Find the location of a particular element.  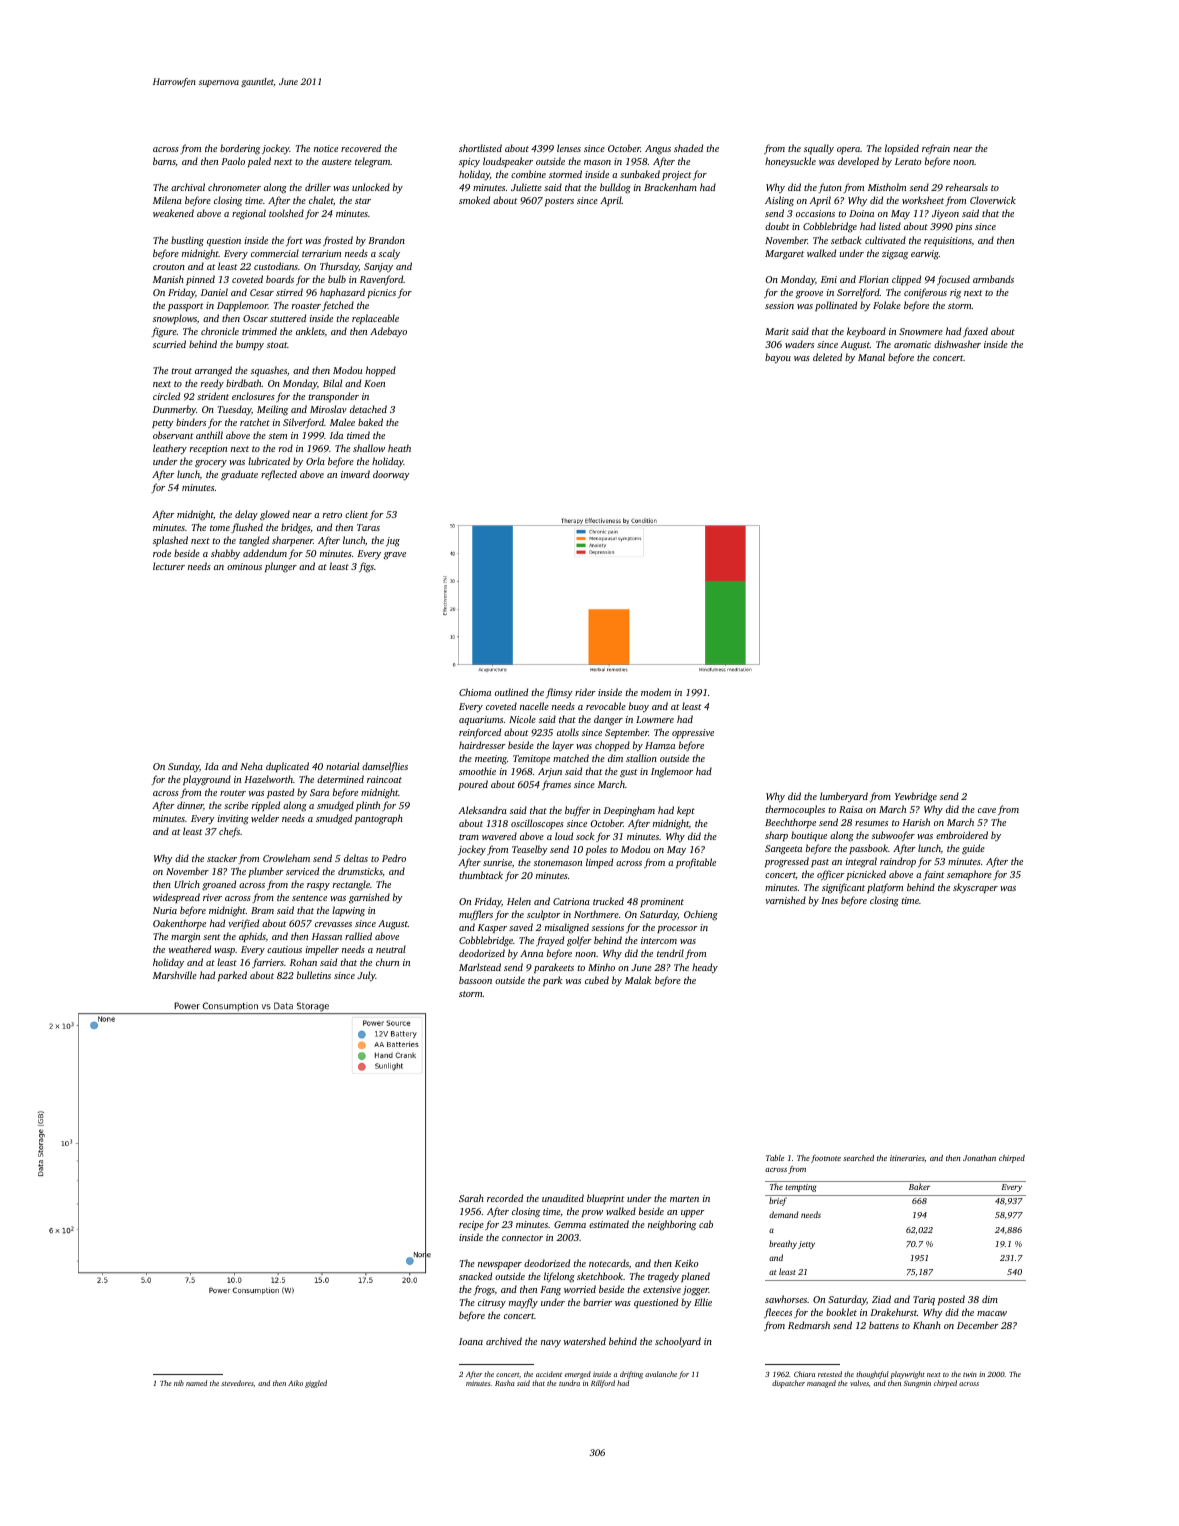

notice is located at coordinates (326, 148).
